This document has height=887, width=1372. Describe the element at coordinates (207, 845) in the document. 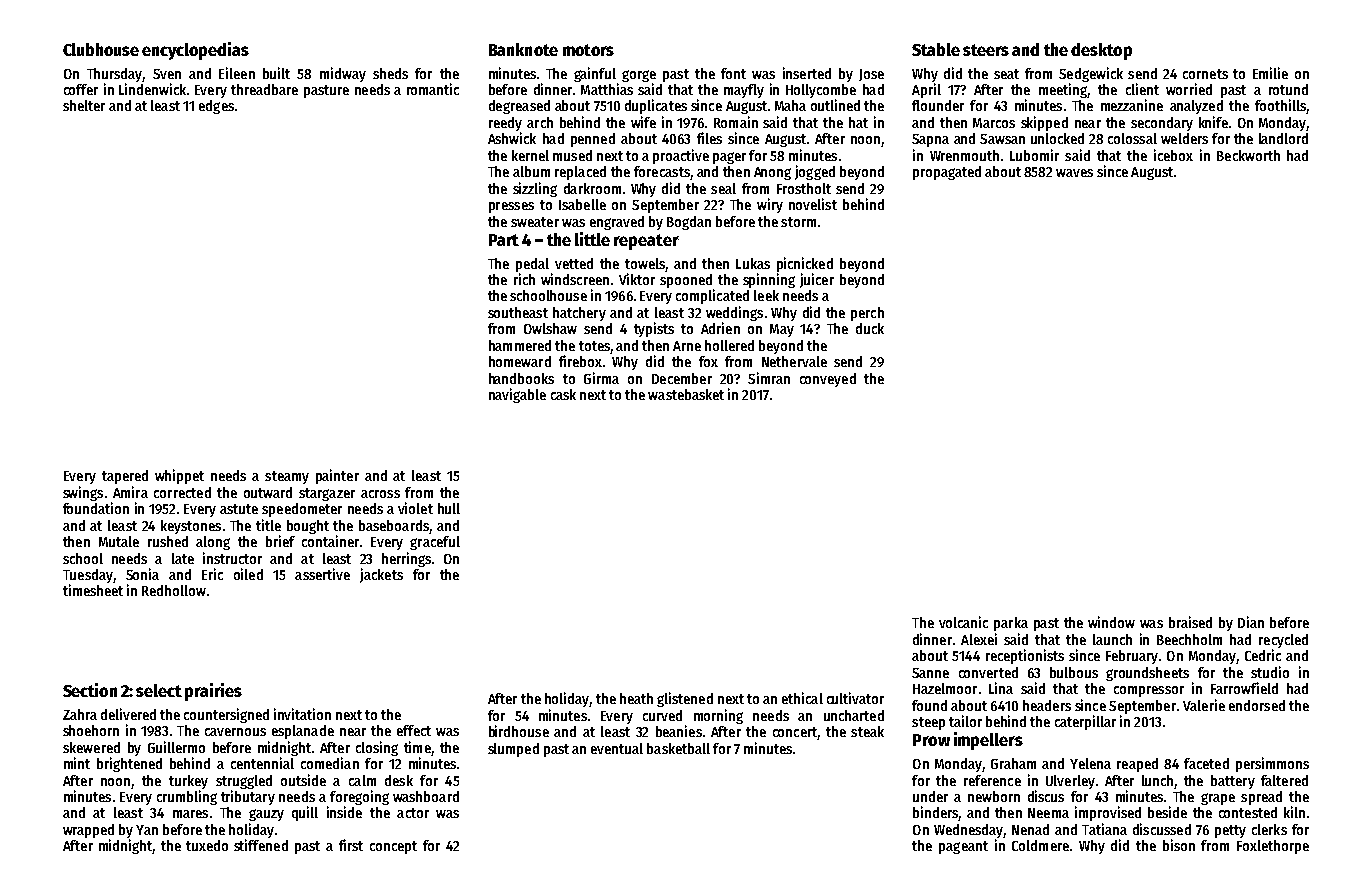

I see `tuxedo` at that location.
